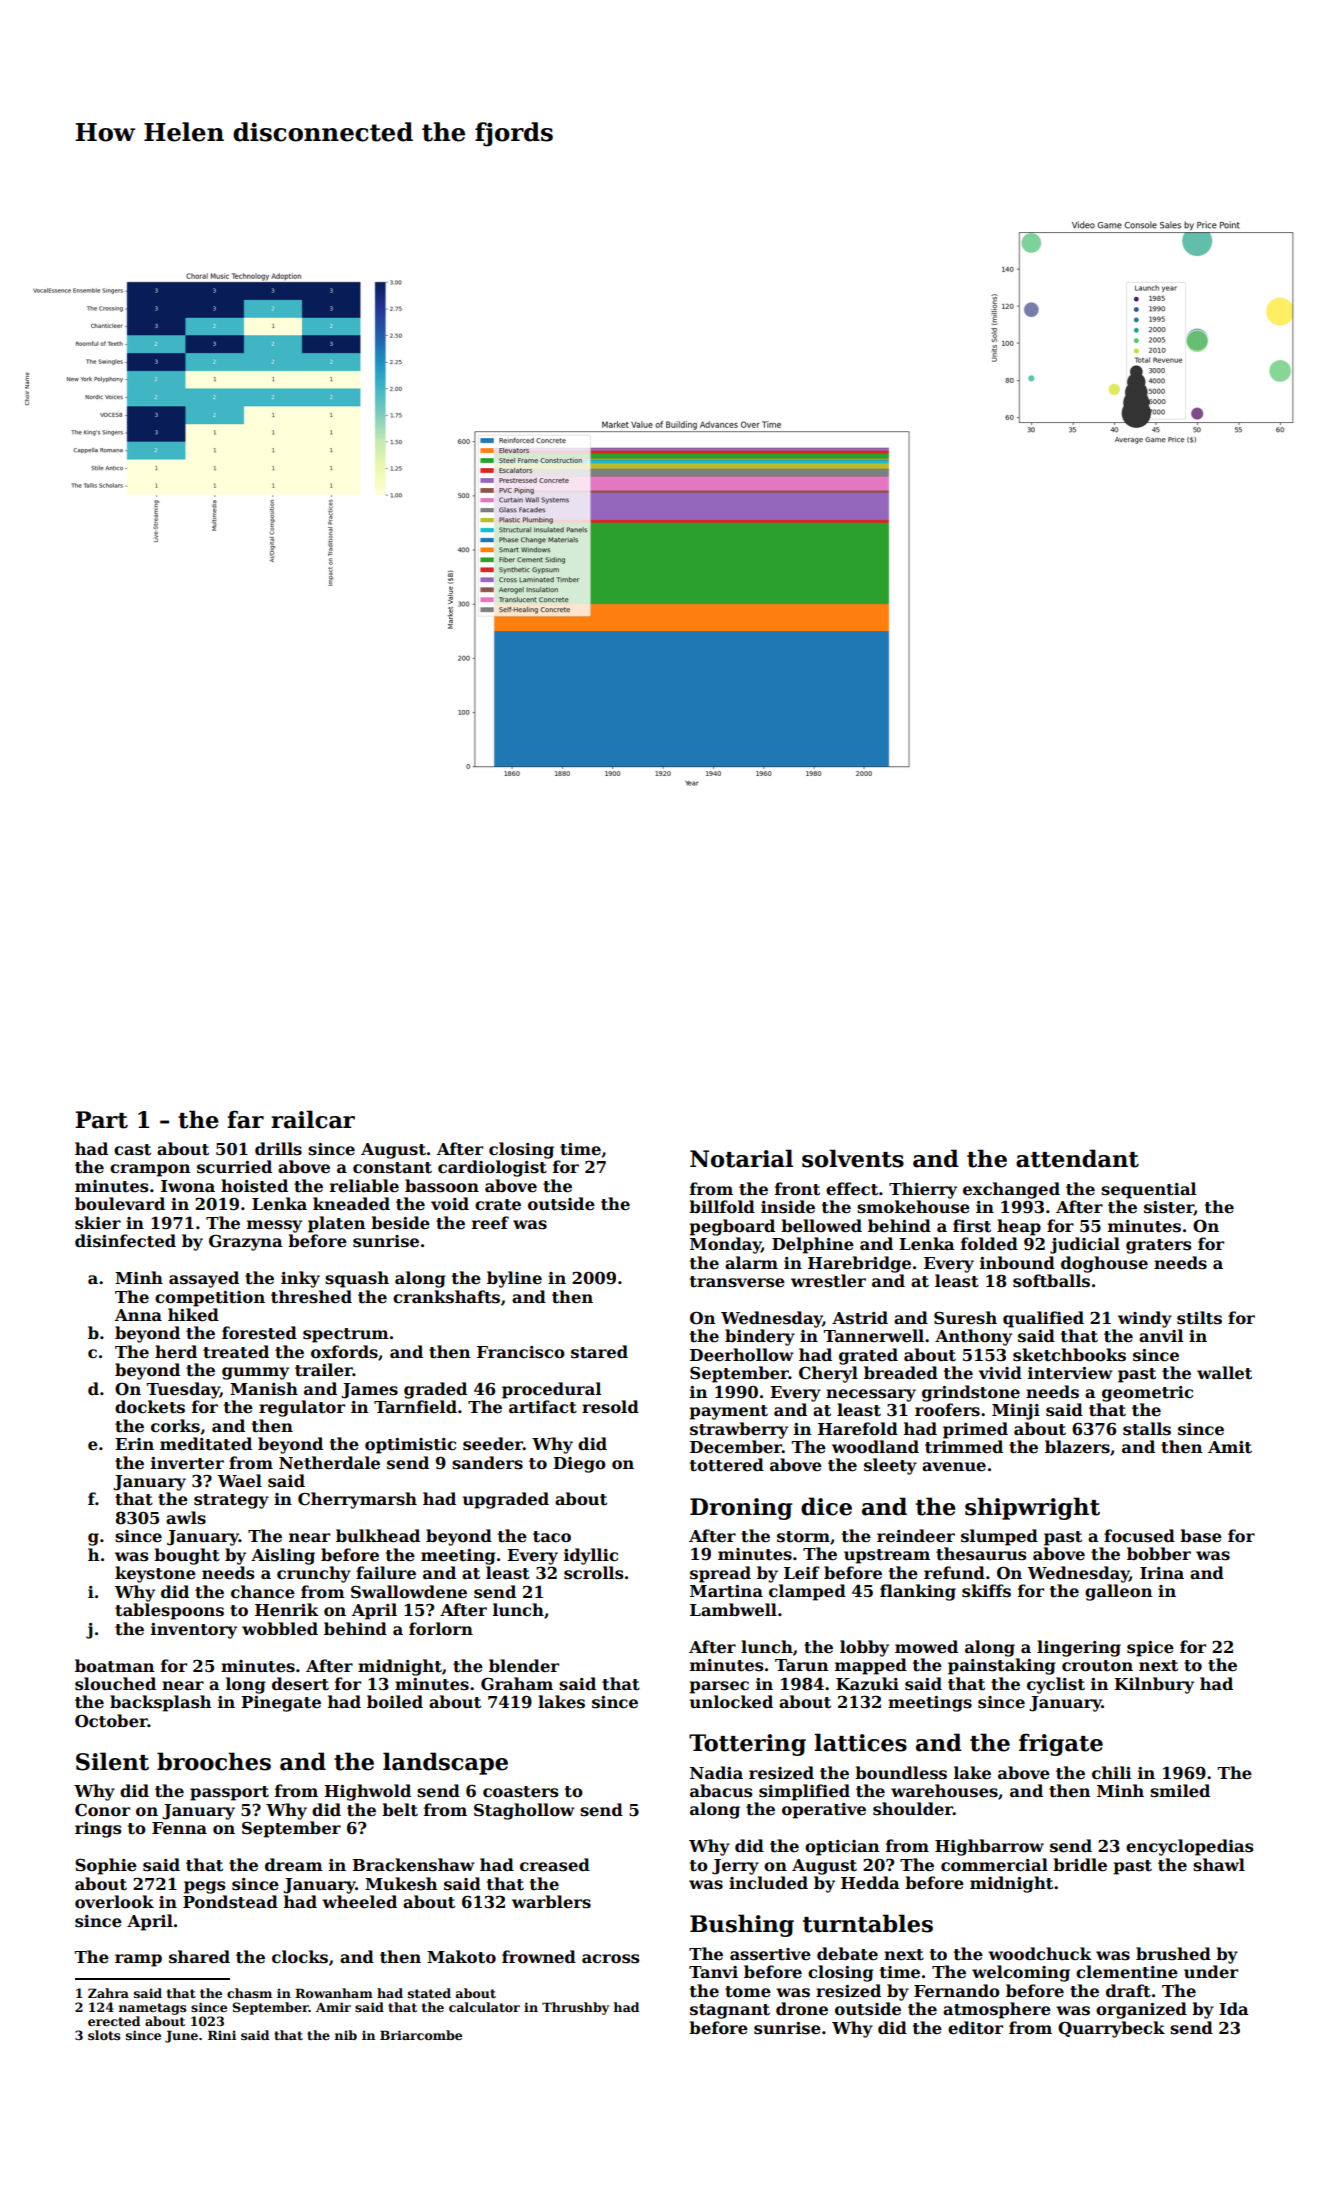 The height and width of the screenshot is (2194, 1332). What do you see at coordinates (101, 1120) in the screenshot?
I see `Part` at bounding box center [101, 1120].
